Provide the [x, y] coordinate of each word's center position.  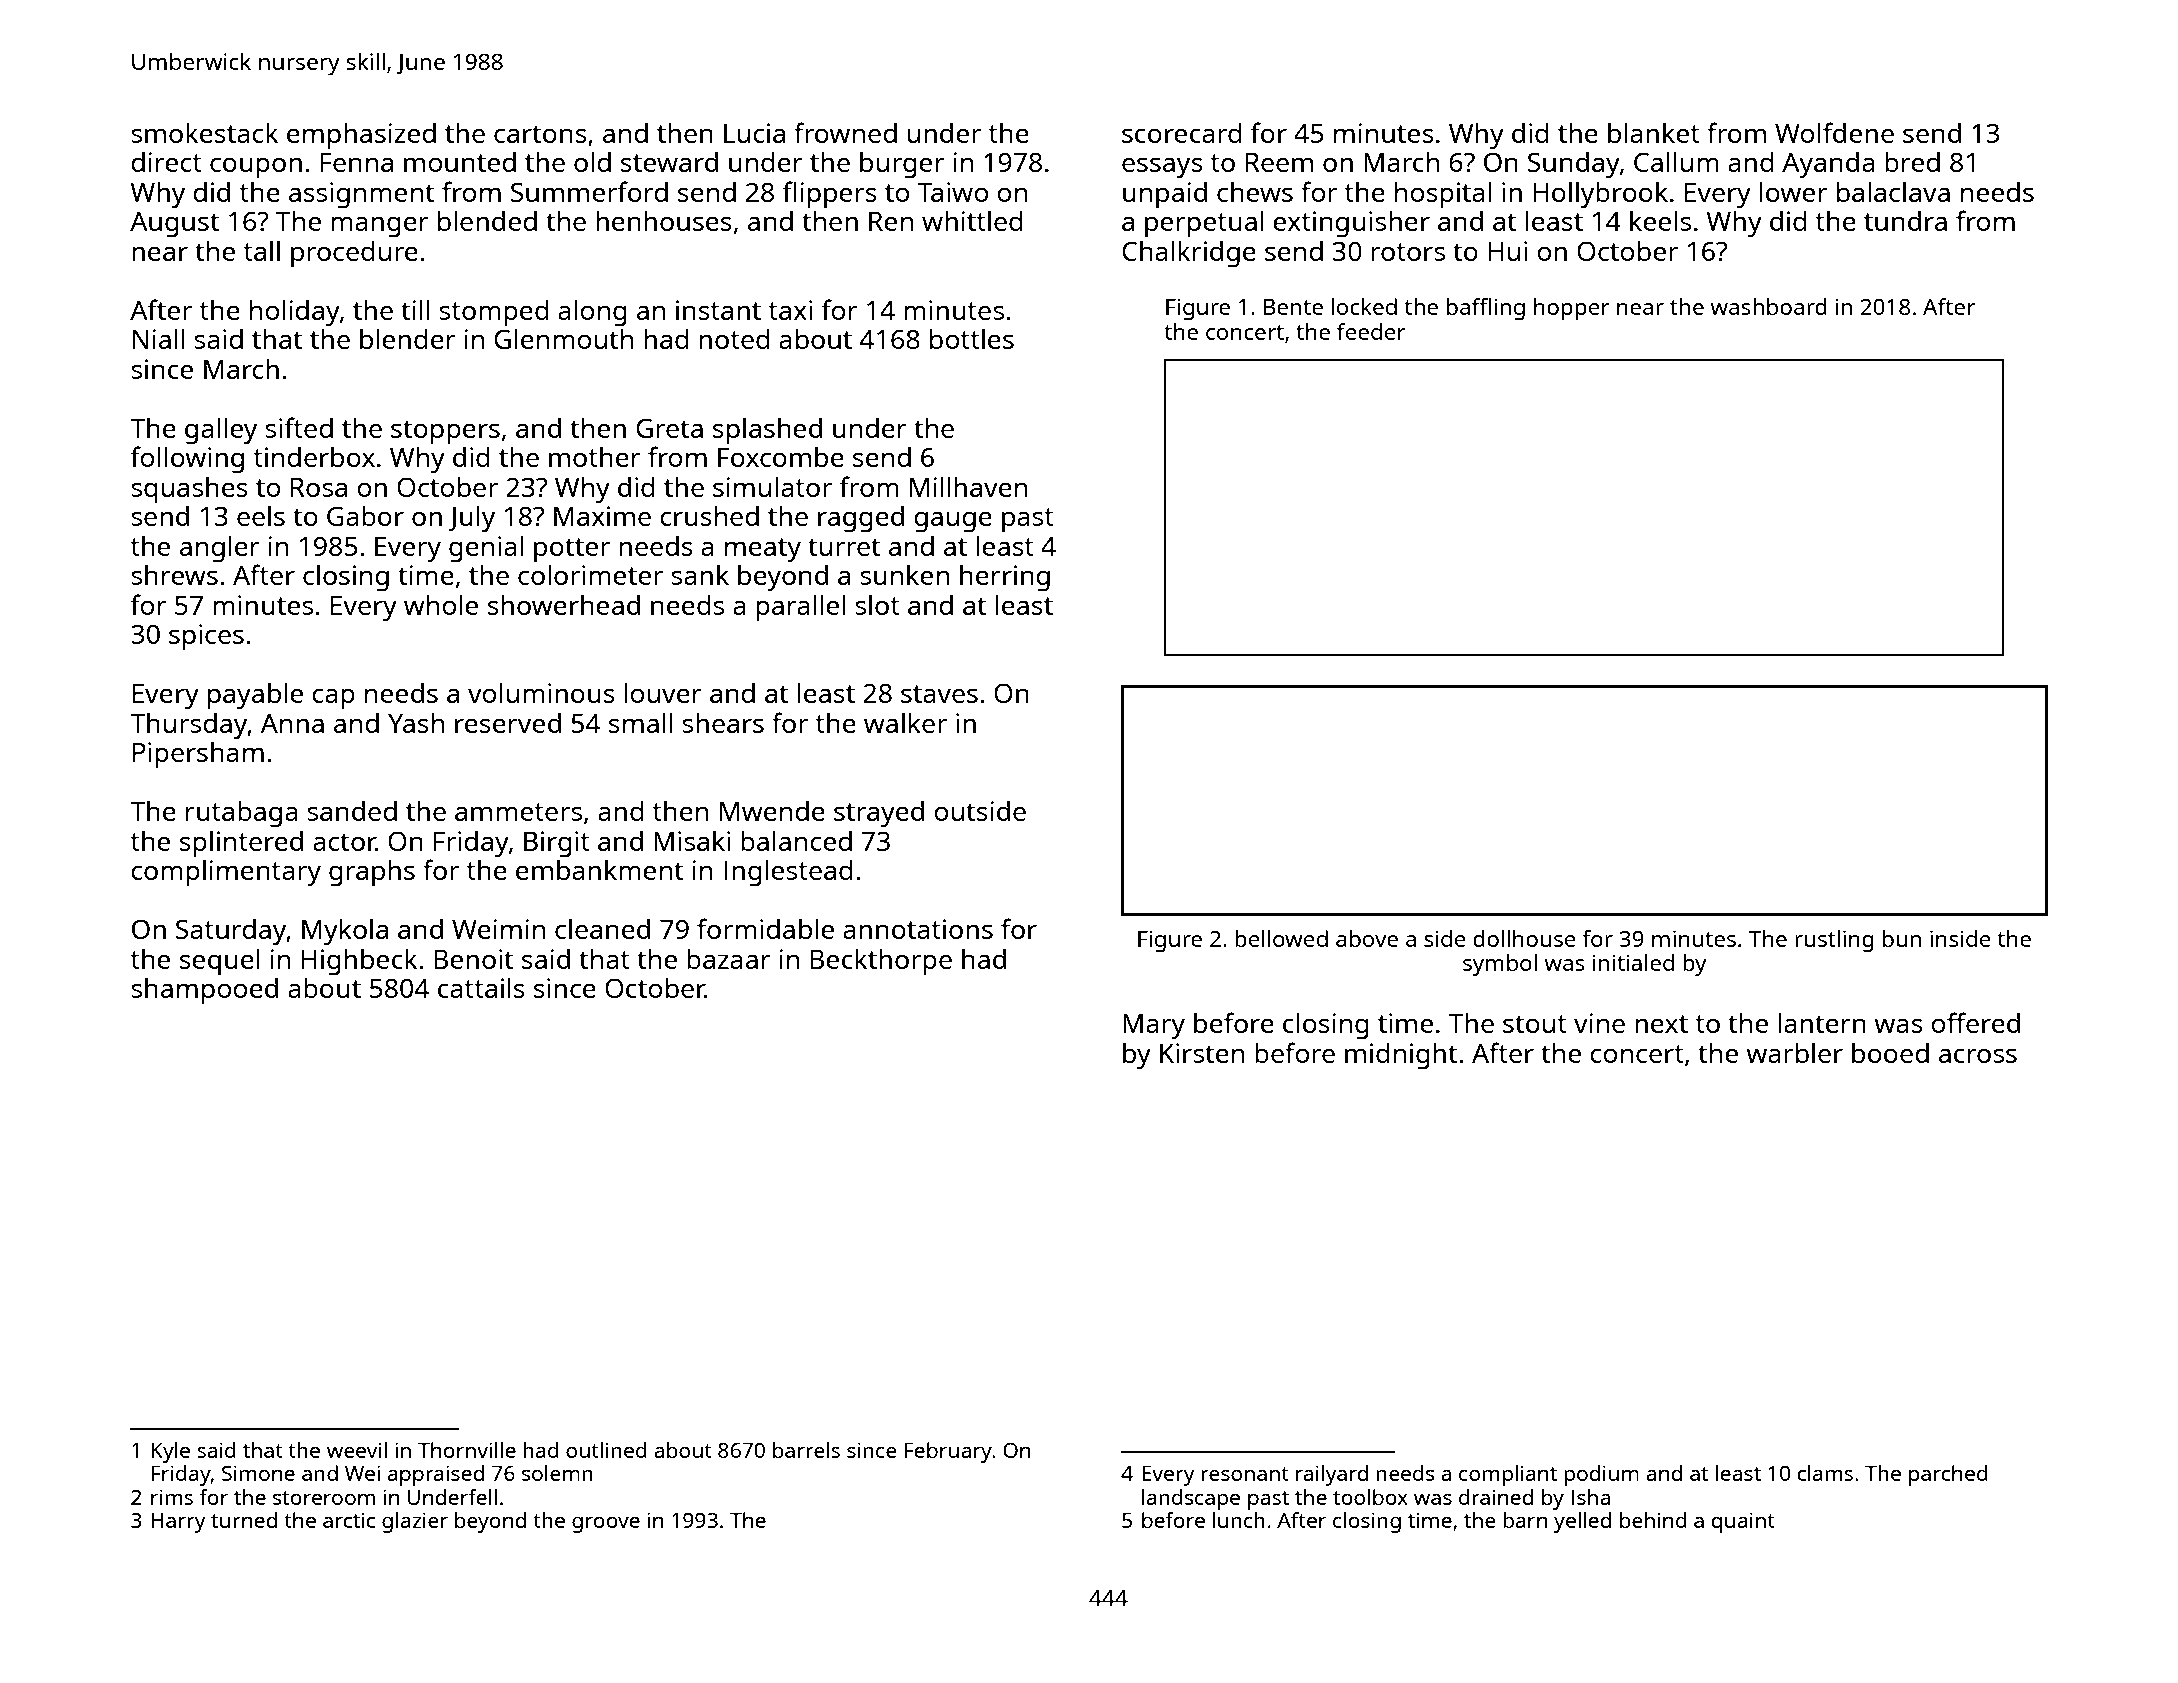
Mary [1154, 1026]
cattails [481, 987]
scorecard [1182, 133]
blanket [1654, 132]
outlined [606, 1450]
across [1978, 1055]
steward [669, 162]
